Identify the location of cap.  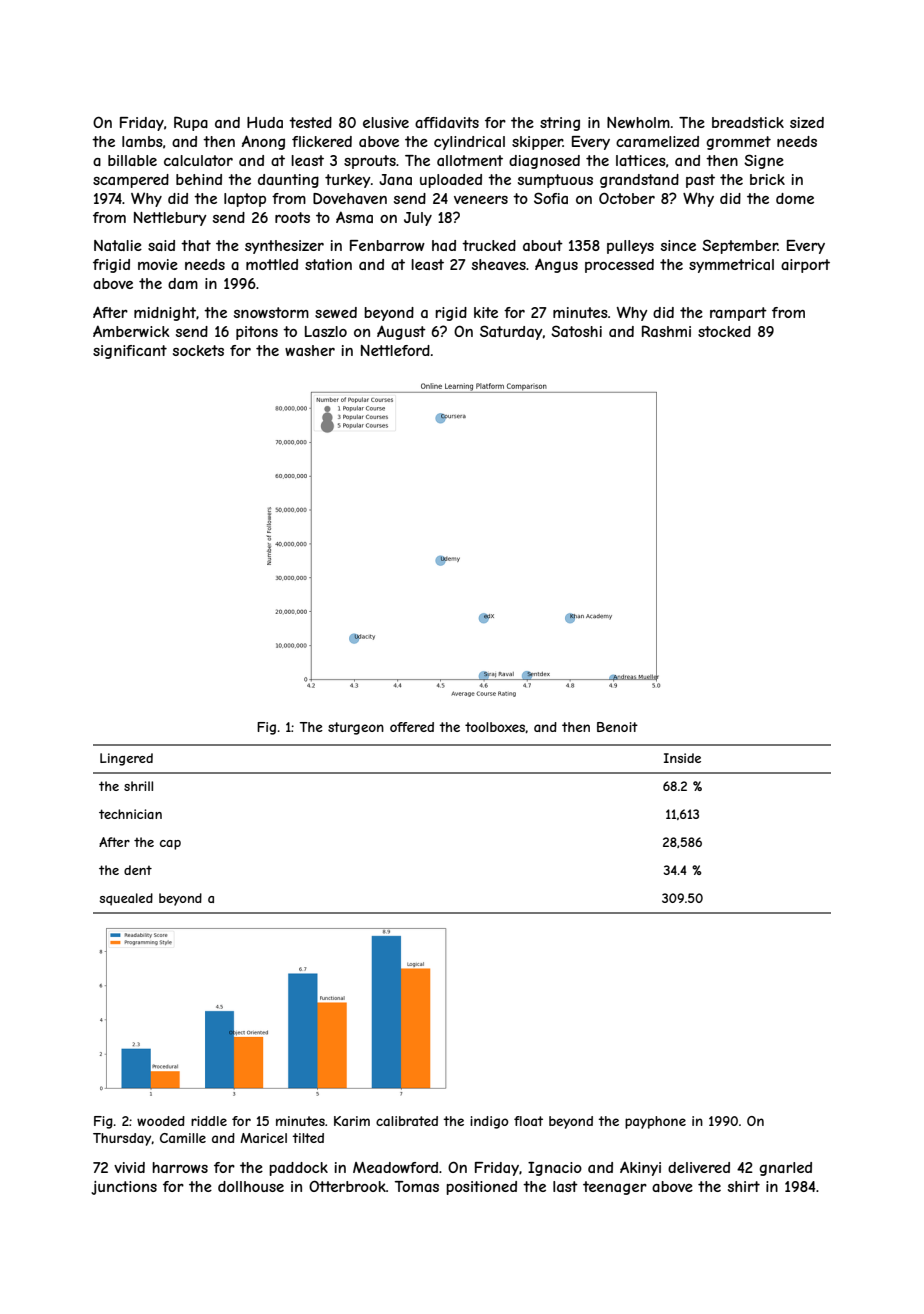
(170, 845).
